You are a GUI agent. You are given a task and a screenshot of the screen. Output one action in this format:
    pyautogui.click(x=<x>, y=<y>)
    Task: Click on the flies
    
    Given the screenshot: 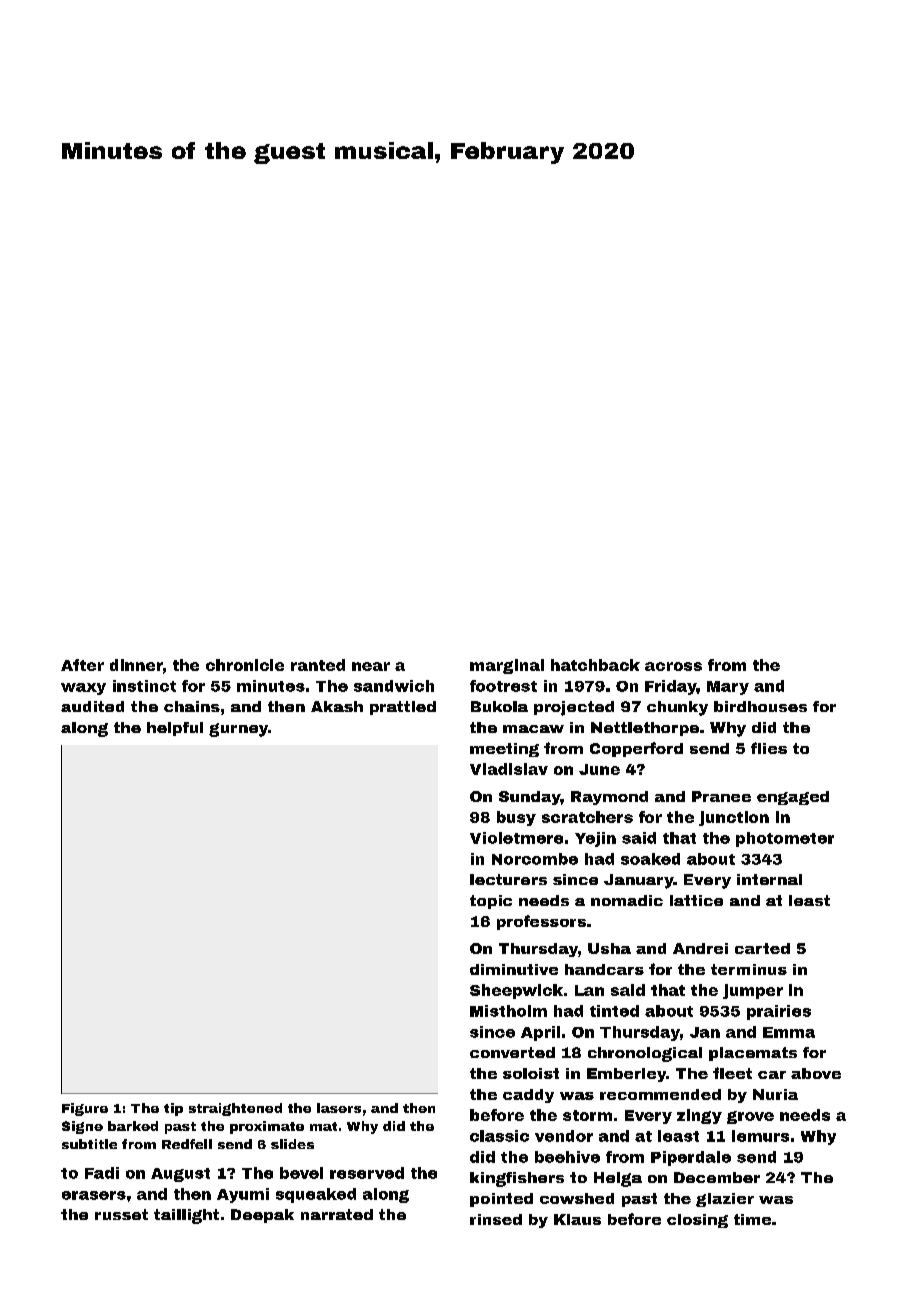 What is the action you would take?
    pyautogui.click(x=769, y=748)
